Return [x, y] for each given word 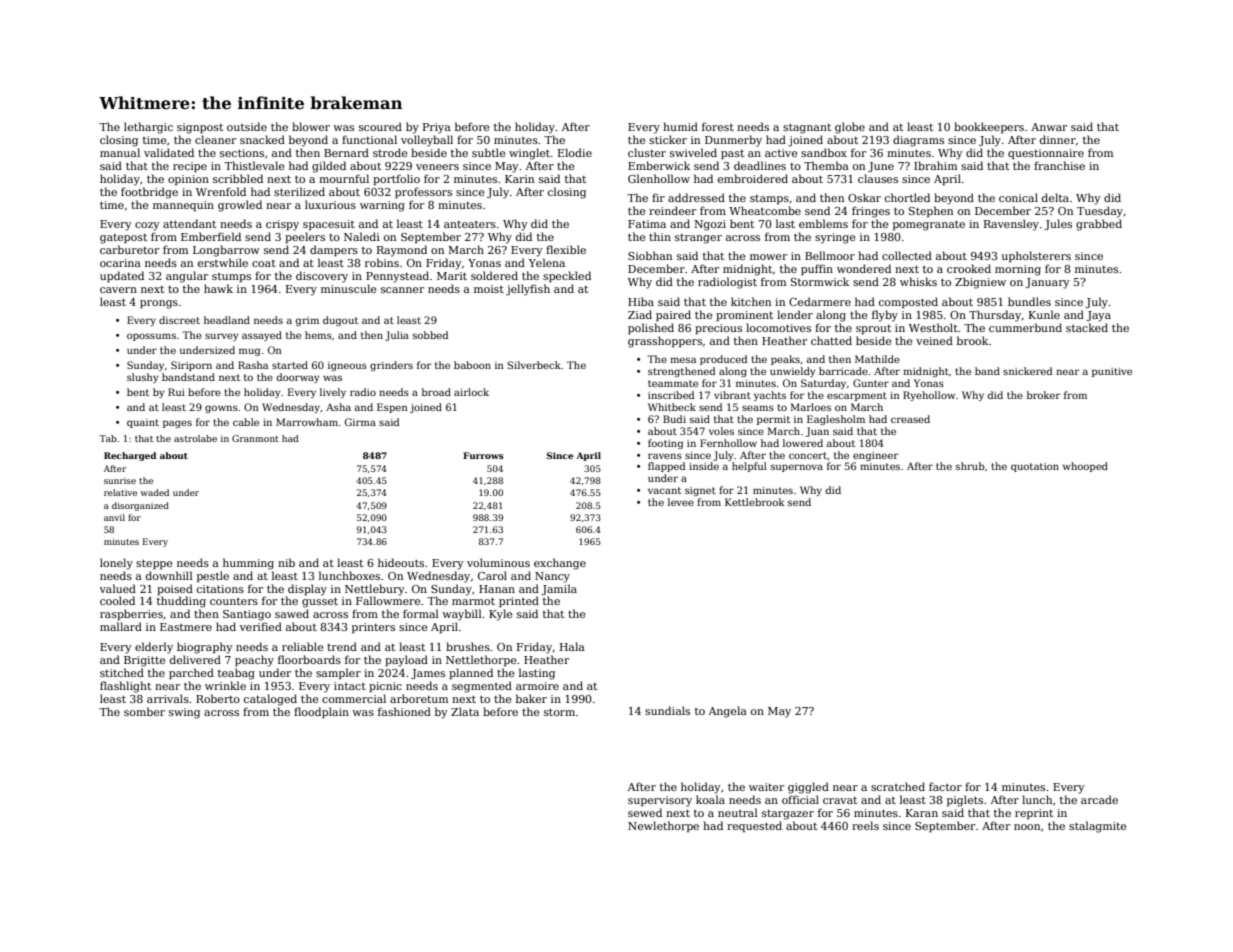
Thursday [995, 316]
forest [718, 126]
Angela [728, 712]
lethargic [148, 128]
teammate [673, 383]
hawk [218, 288]
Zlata [465, 711]
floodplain [321, 713]
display [307, 590]
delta [1055, 197]
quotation [1035, 467]
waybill [462, 615]
